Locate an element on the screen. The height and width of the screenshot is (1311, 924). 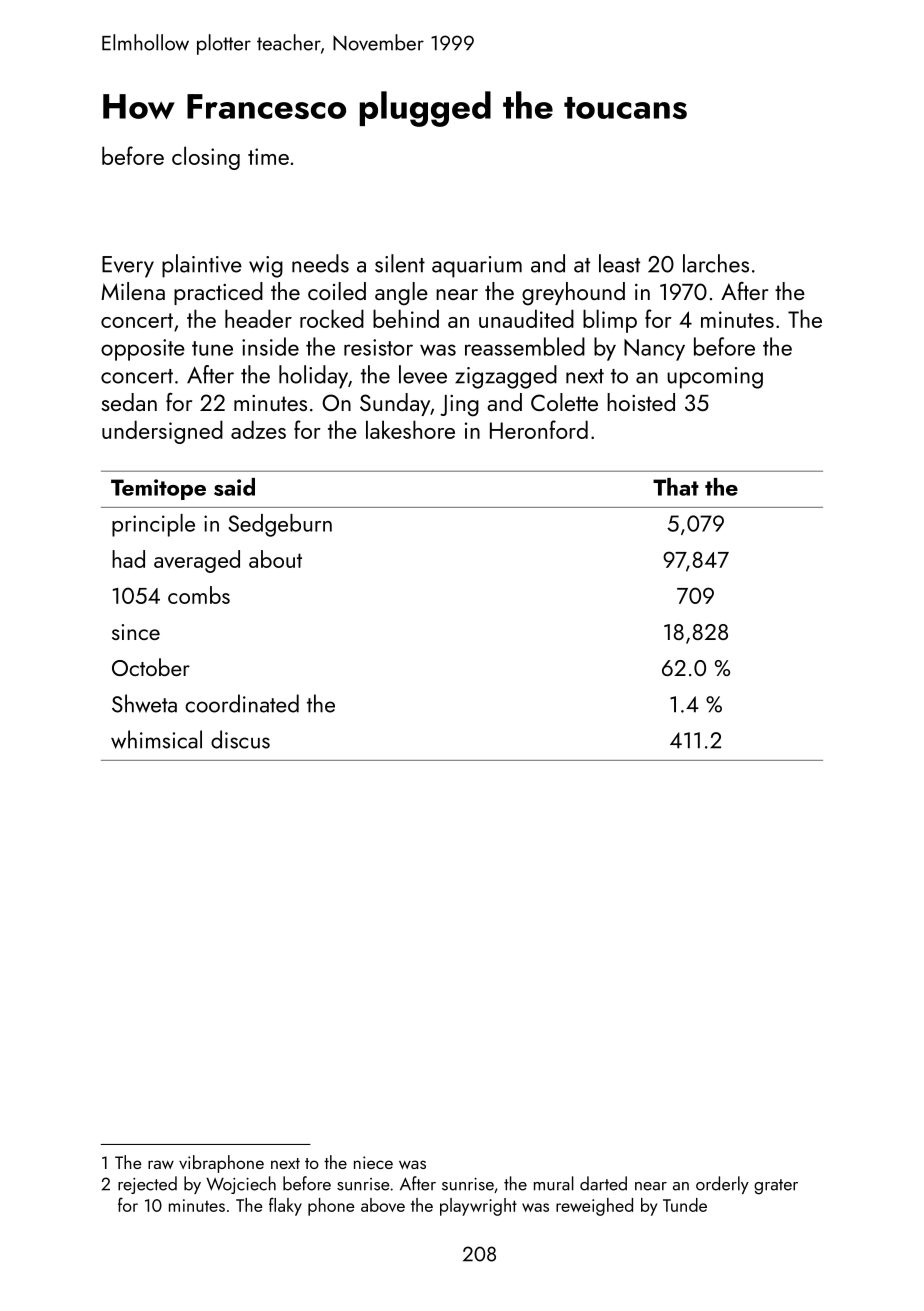
sedan is located at coordinates (129, 402).
